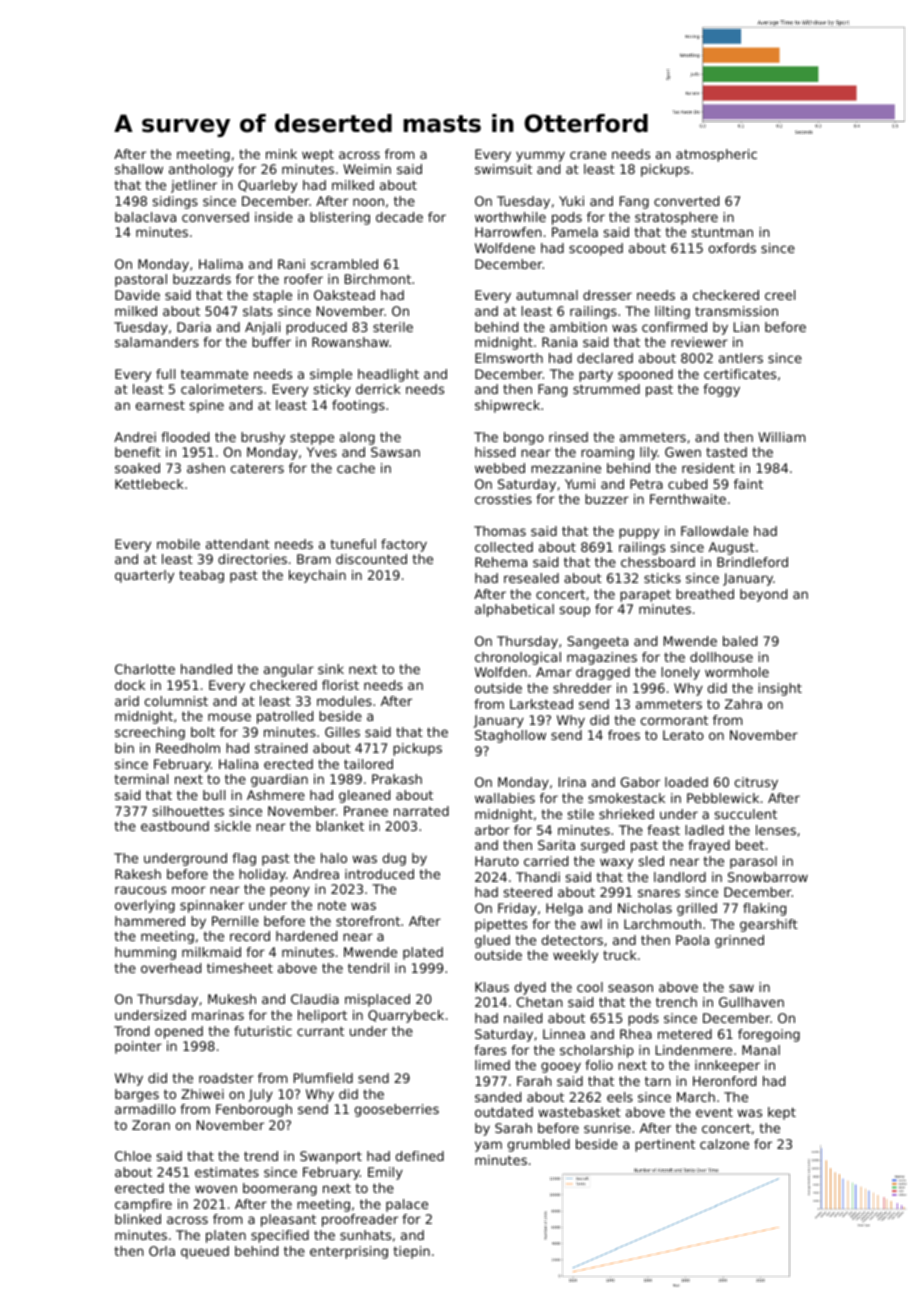  What do you see at coordinates (397, 779) in the screenshot?
I see `Prakash` at bounding box center [397, 779].
